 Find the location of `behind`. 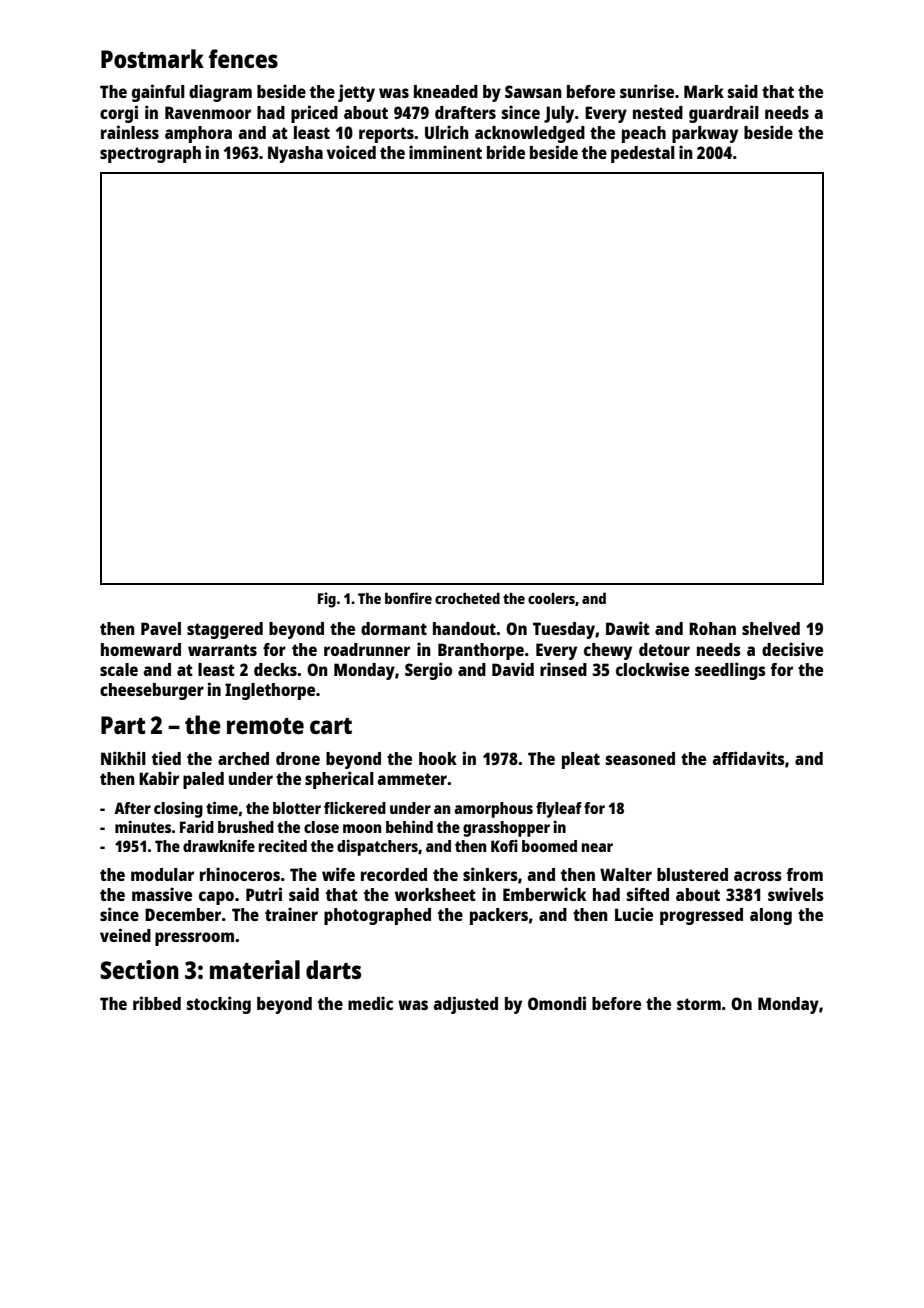

behind is located at coordinates (409, 826).
